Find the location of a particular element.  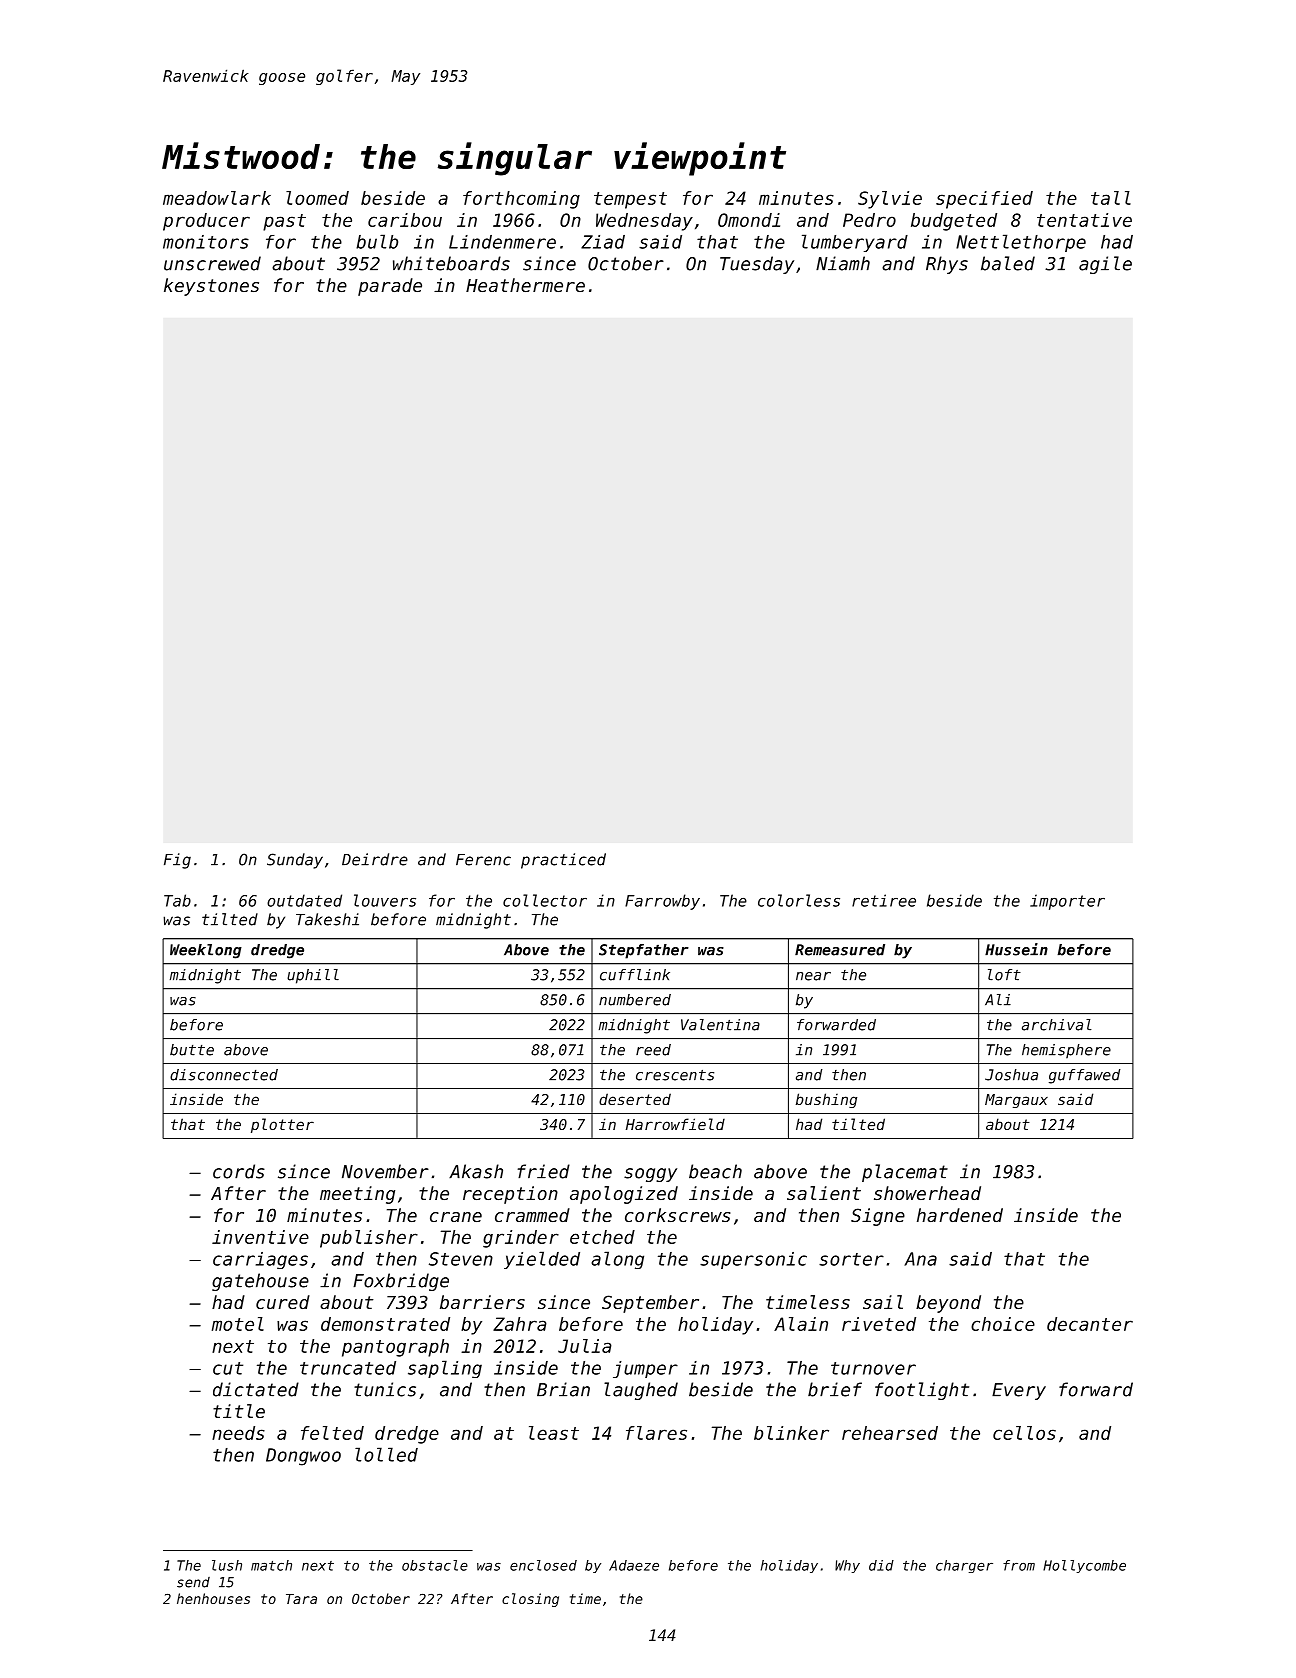

parade is located at coordinates (390, 287).
